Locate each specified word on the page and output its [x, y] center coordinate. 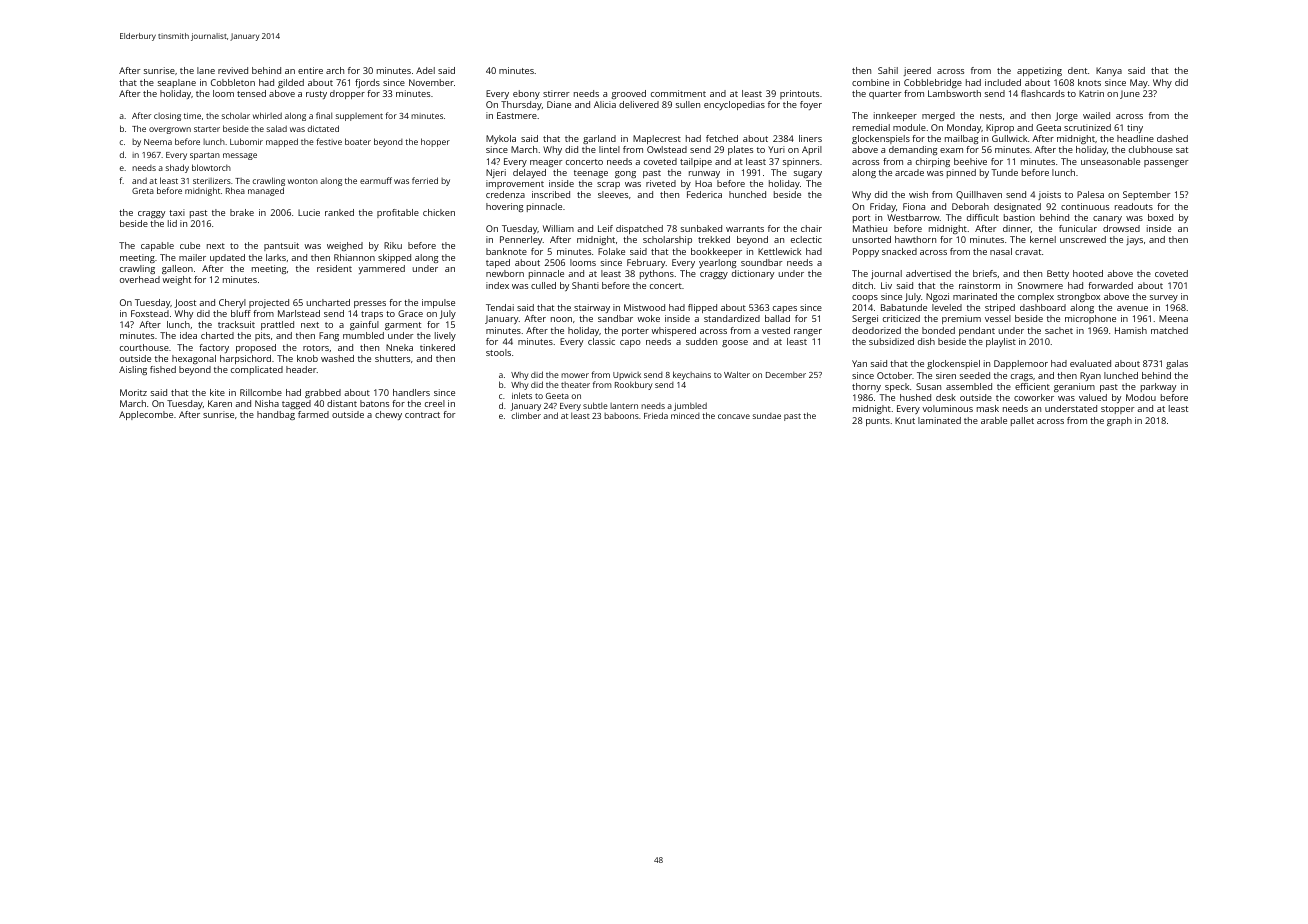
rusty [316, 95]
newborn [505, 273]
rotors [316, 348]
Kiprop [1000, 128]
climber [526, 415]
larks [276, 257]
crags [1022, 377]
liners [810, 138]
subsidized [891, 341]
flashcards [1043, 93]
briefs [985, 273]
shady [177, 168]
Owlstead [667, 149]
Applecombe [146, 415]
